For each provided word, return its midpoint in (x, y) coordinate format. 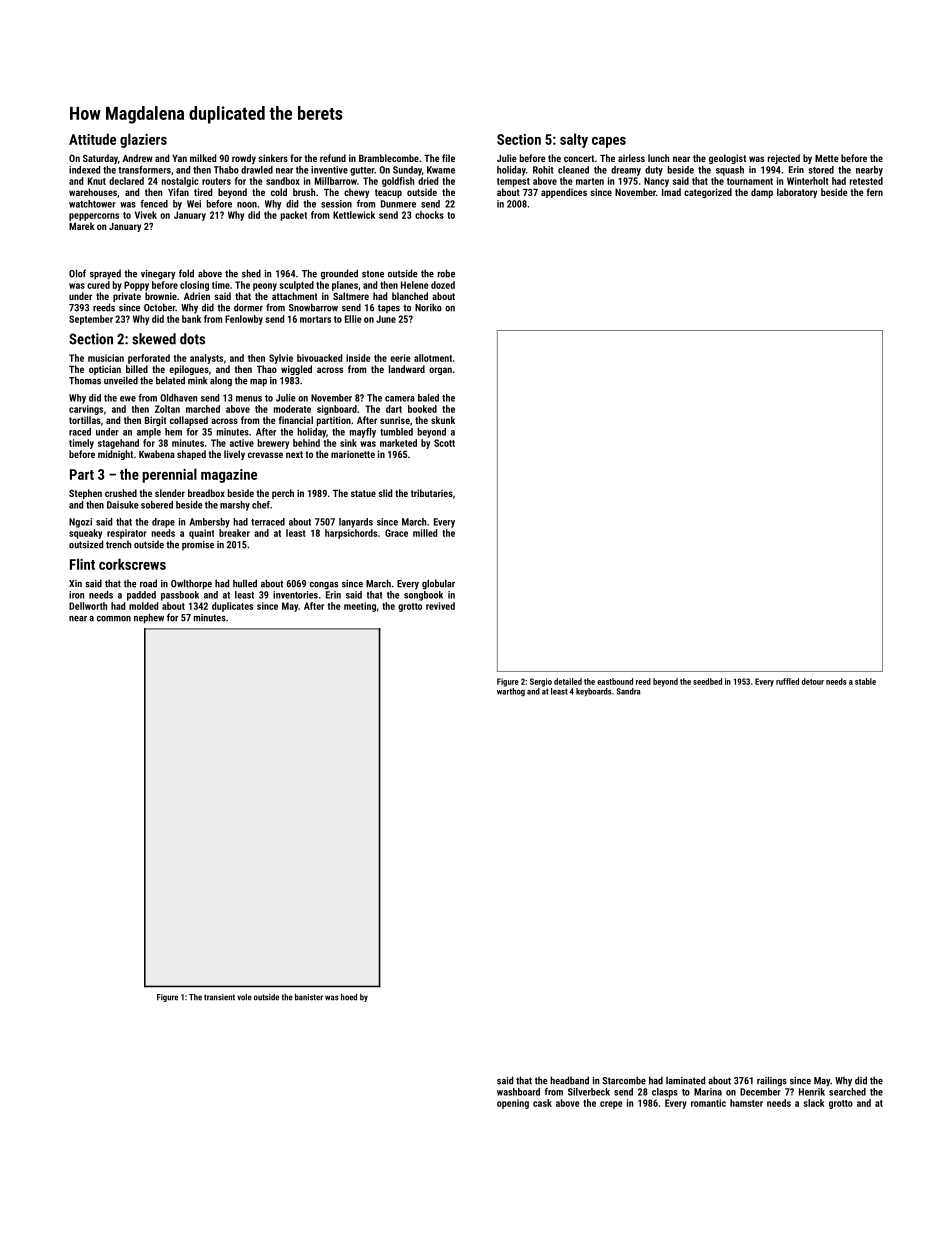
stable (865, 681)
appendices (564, 193)
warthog (511, 692)
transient (219, 997)
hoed (349, 997)
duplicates (232, 607)
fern (875, 192)
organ (440, 371)
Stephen (85, 494)
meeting (360, 607)
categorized (708, 193)
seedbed (707, 681)
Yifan (178, 192)
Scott (444, 443)
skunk (443, 420)
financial (296, 420)
